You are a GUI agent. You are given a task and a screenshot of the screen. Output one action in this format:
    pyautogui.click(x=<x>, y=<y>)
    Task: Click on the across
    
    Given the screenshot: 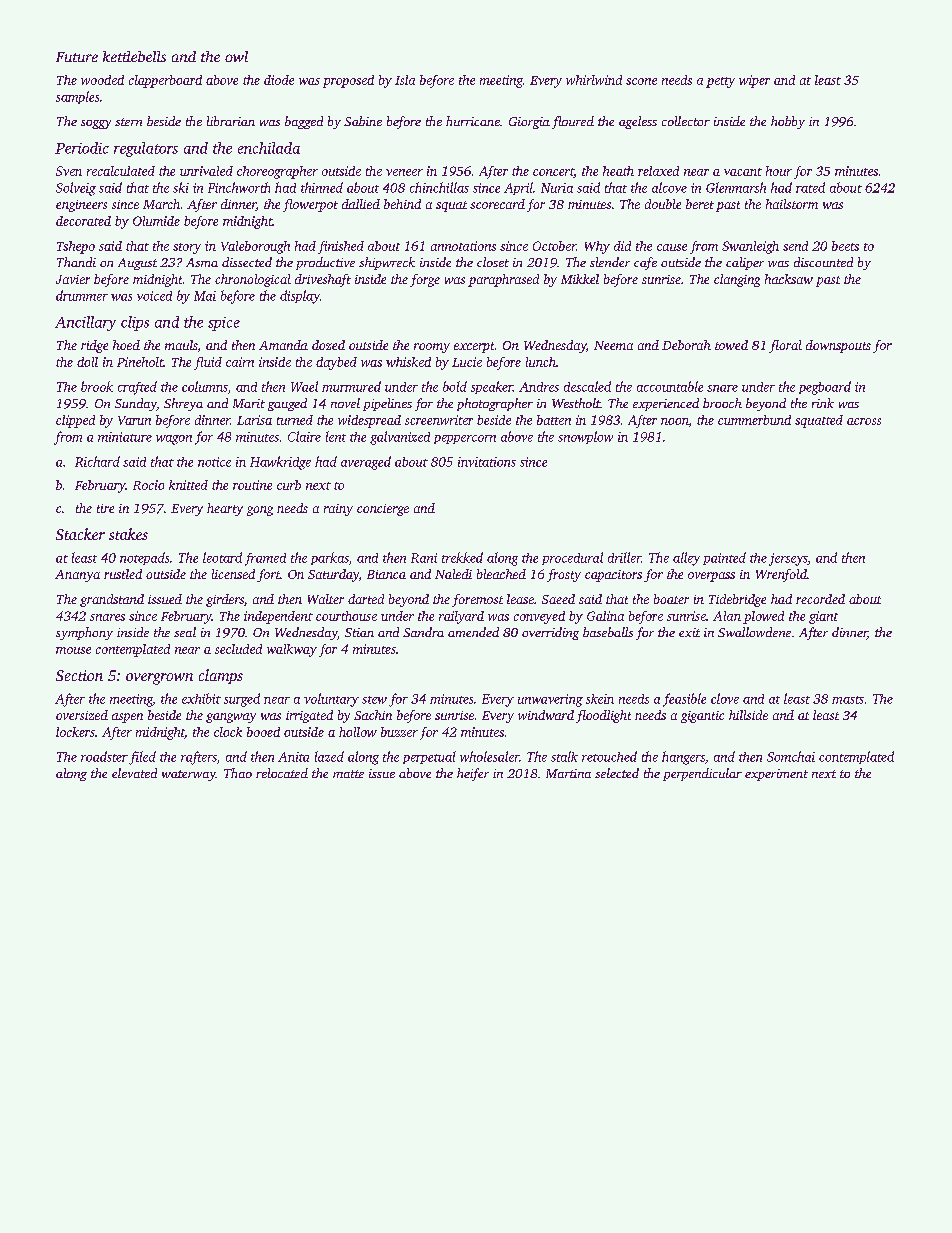 What is the action you would take?
    pyautogui.click(x=864, y=421)
